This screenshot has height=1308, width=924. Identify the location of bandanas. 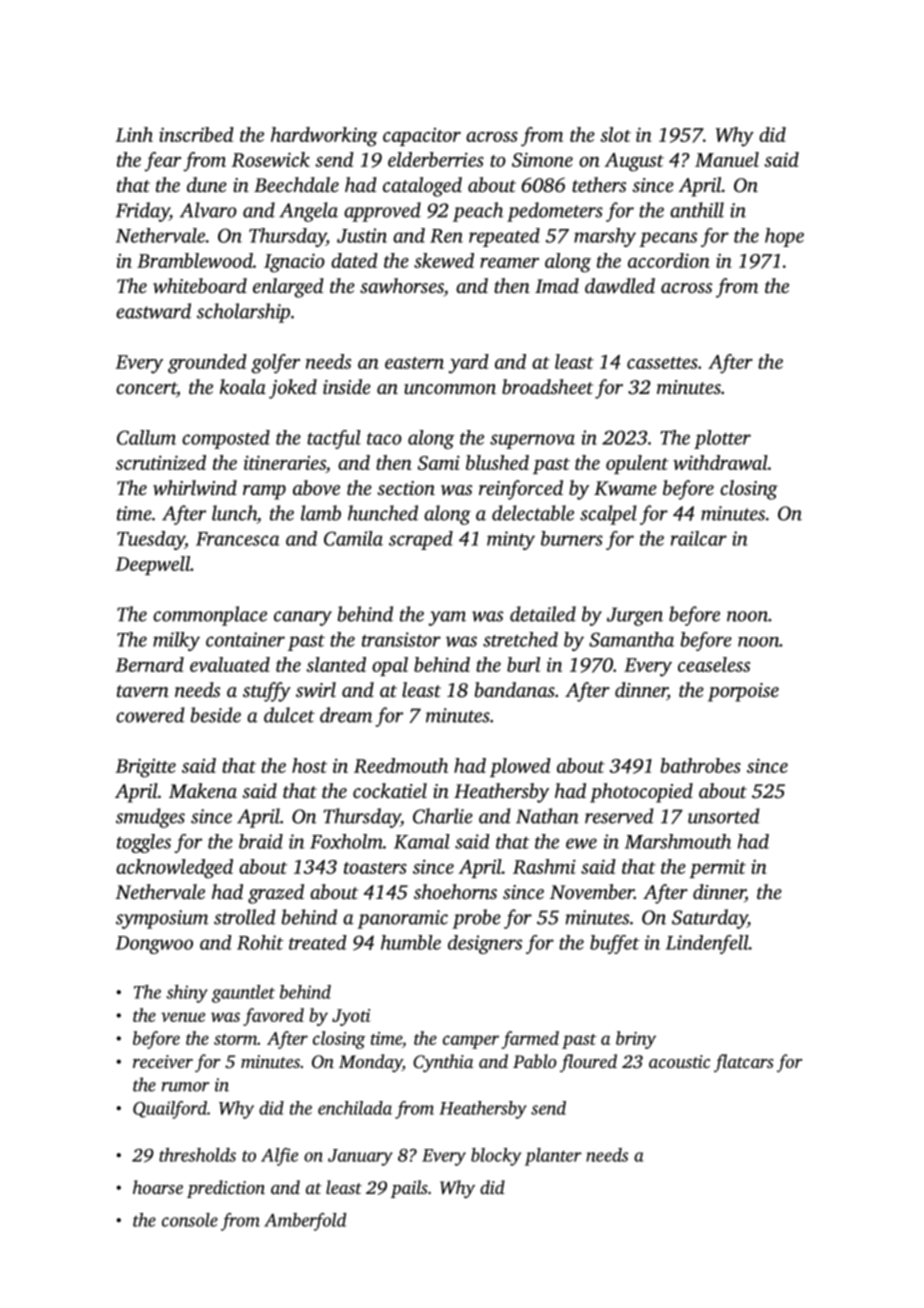
(515, 689).
